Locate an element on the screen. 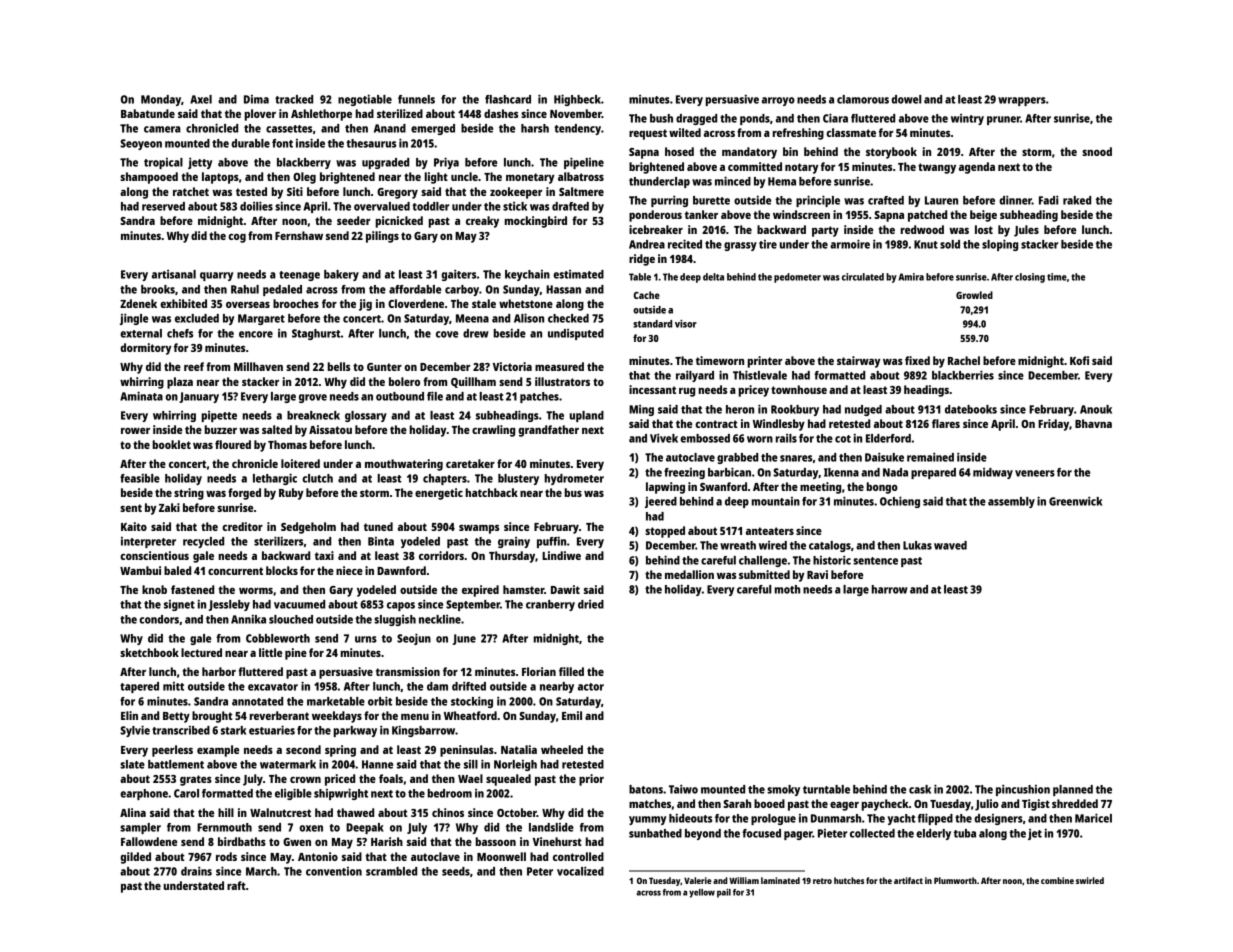 The image size is (1233, 952). harrow is located at coordinates (890, 589).
